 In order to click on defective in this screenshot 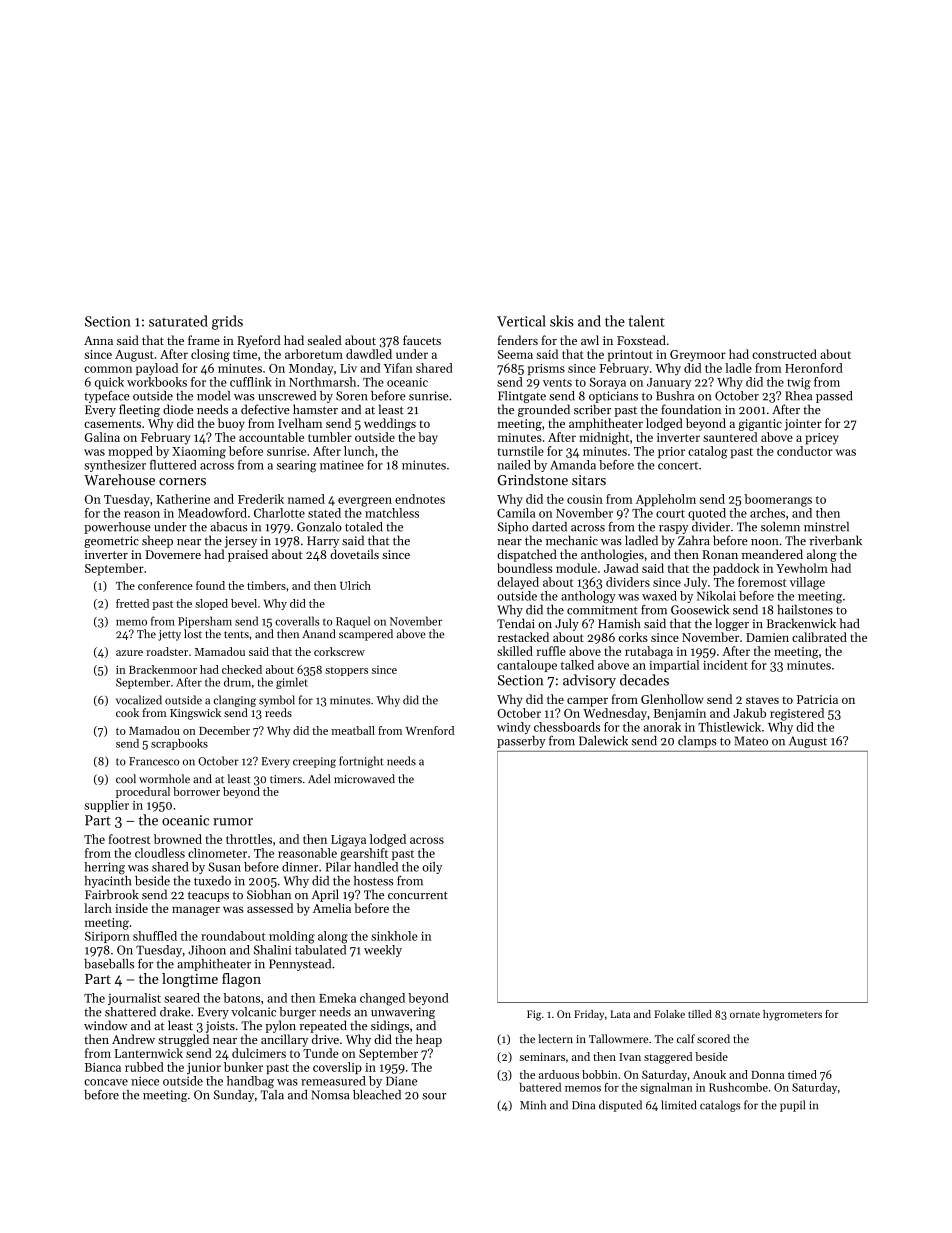, I will do `click(265, 409)`.
